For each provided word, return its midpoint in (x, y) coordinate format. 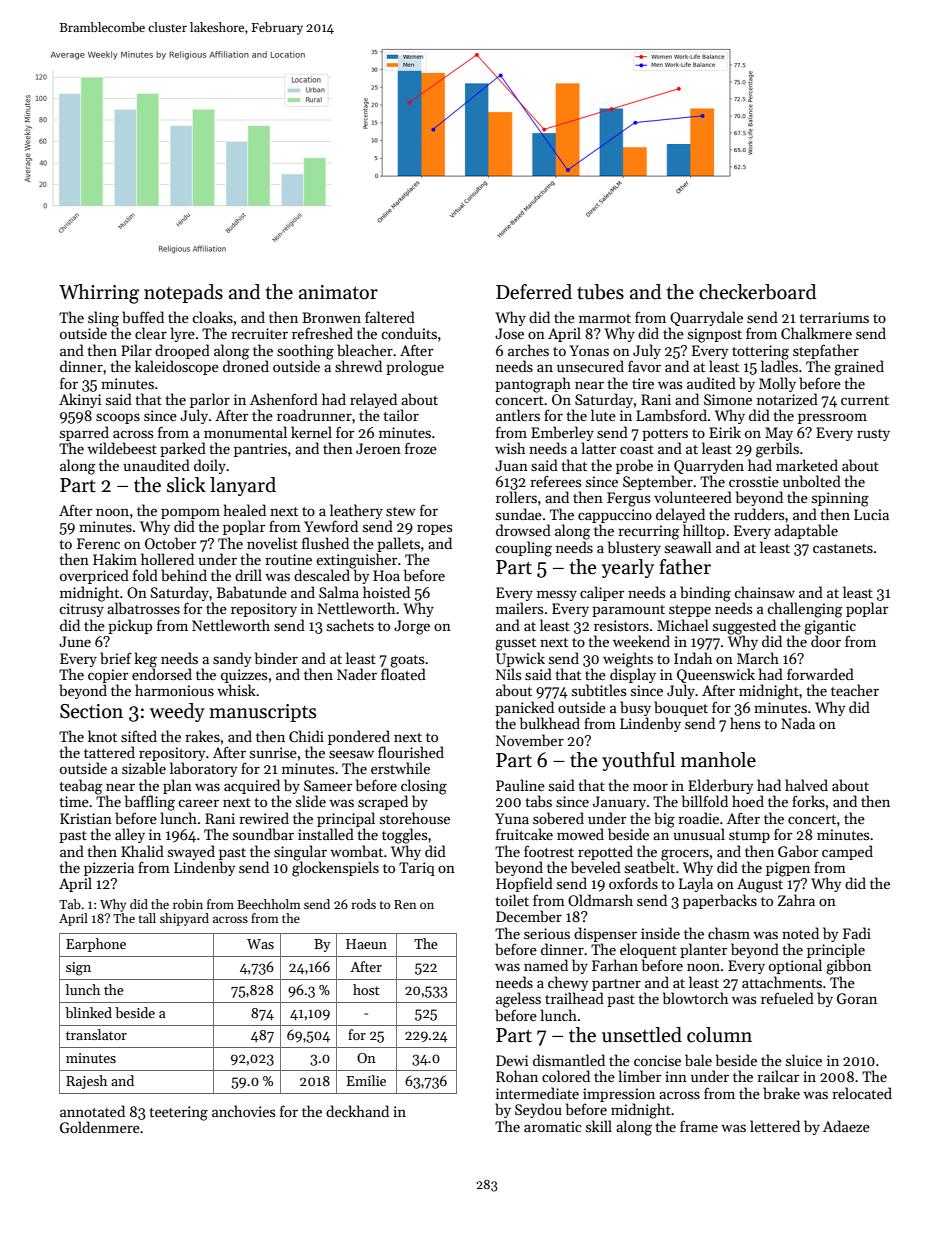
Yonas (589, 350)
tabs (538, 801)
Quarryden (709, 466)
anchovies (243, 1111)
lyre (183, 334)
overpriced (94, 576)
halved (806, 785)
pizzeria (109, 869)
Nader (357, 674)
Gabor (798, 851)
